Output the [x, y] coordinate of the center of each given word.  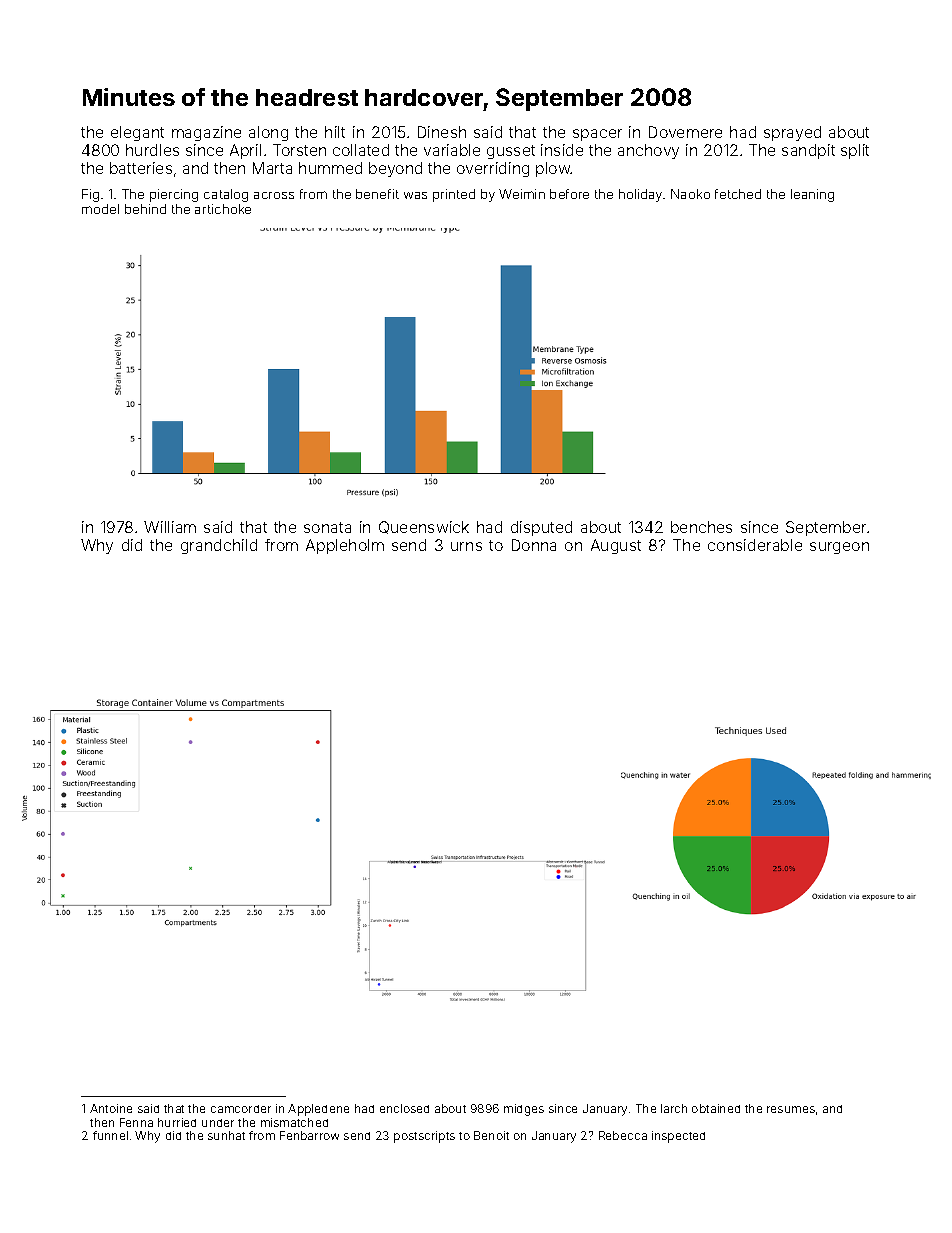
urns [466, 546]
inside [562, 150]
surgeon [839, 548]
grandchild [219, 546]
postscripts [424, 1137]
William [170, 527]
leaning [812, 195]
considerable [755, 545]
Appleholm [345, 546]
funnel [110, 1135]
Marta [272, 168]
